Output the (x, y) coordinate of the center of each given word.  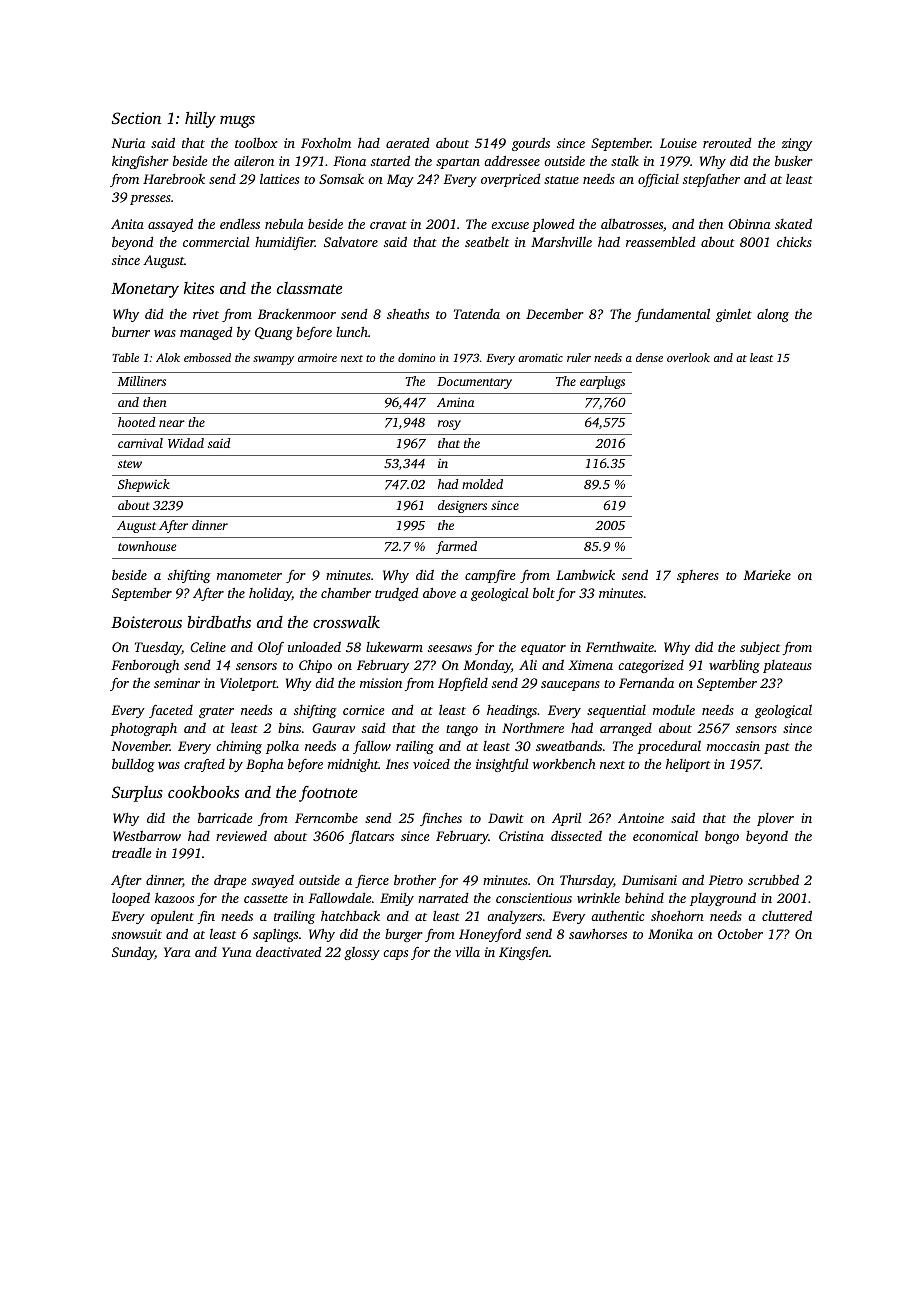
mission (381, 683)
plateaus (787, 666)
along (773, 315)
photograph (143, 729)
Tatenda (477, 314)
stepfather (711, 180)
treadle (132, 853)
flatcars (371, 837)
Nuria (128, 143)
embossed (207, 357)
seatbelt (487, 241)
